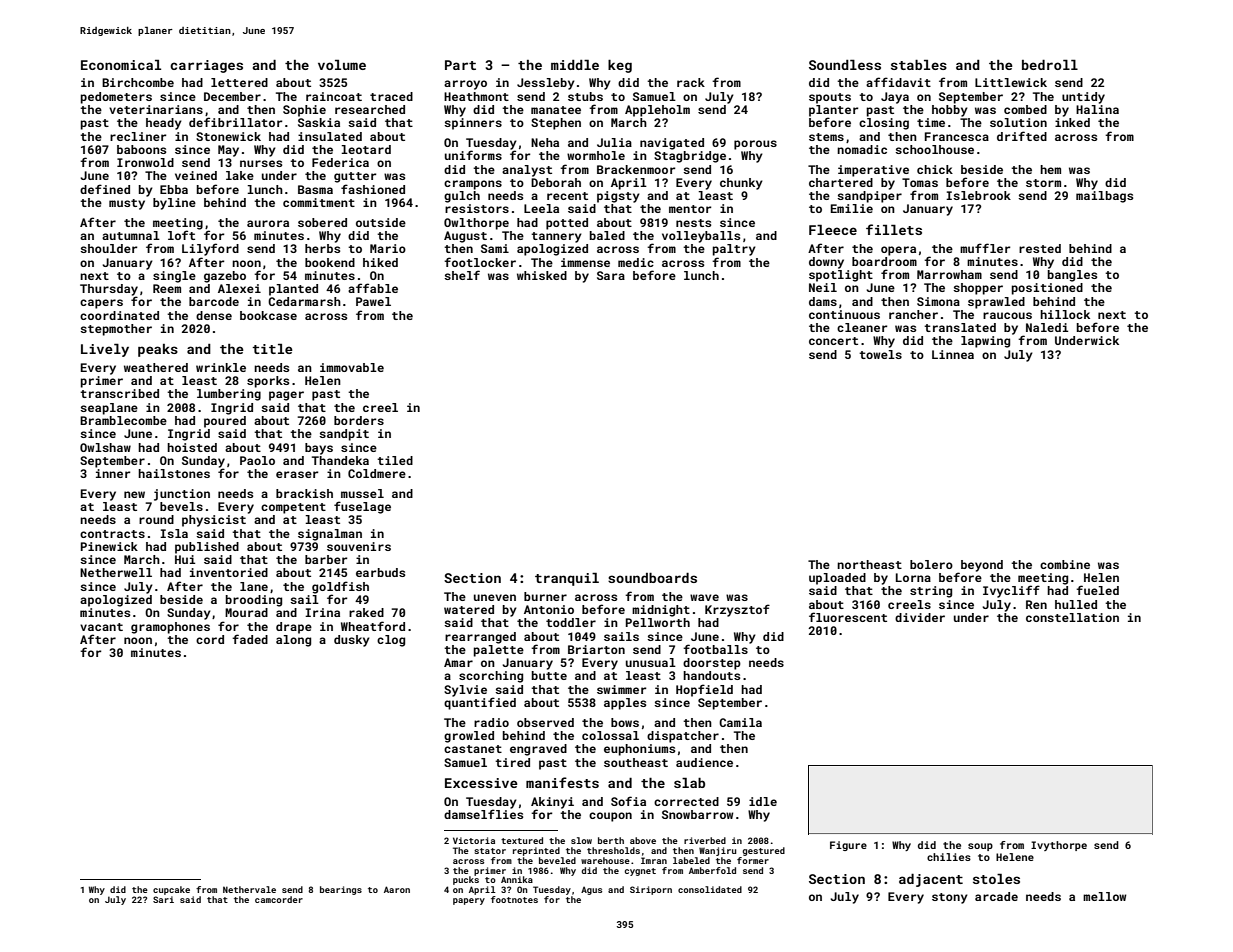 The width and height of the screenshot is (1233, 952). I want to click on hulled, so click(1076, 604).
